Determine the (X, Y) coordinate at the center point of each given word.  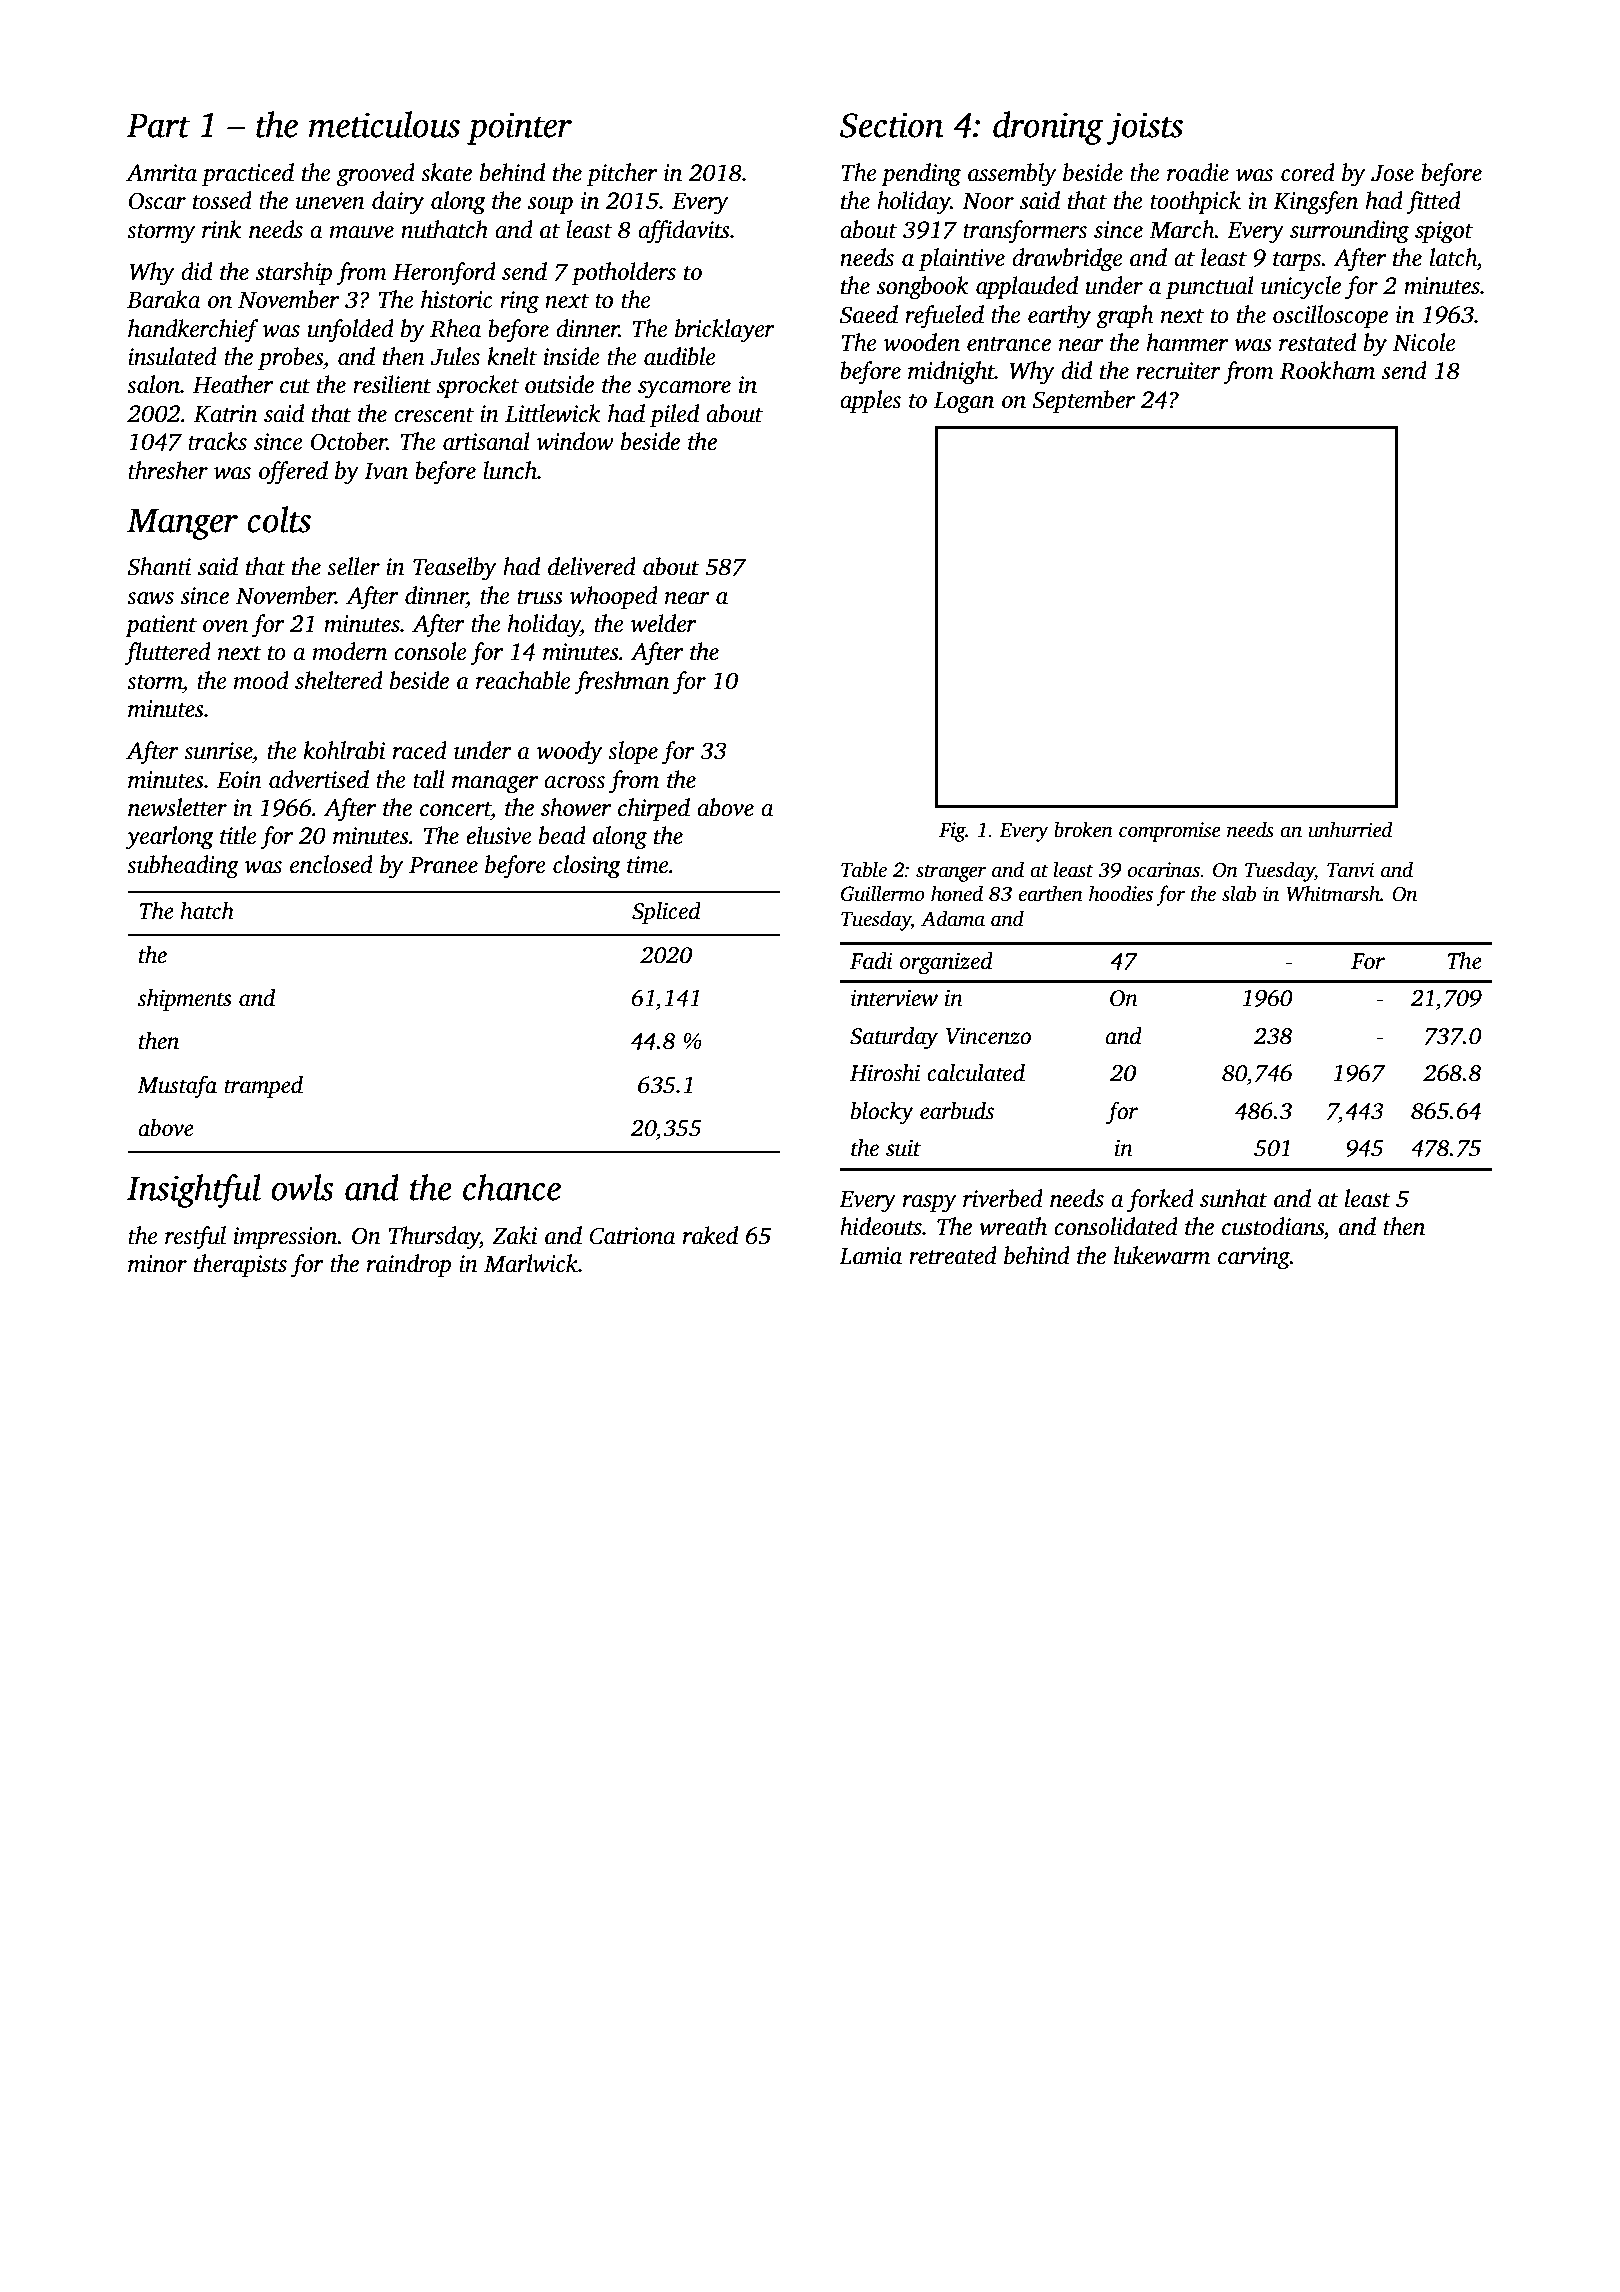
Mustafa (177, 1086)
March (1182, 229)
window (575, 441)
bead (562, 835)
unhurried (1350, 829)
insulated (172, 356)
